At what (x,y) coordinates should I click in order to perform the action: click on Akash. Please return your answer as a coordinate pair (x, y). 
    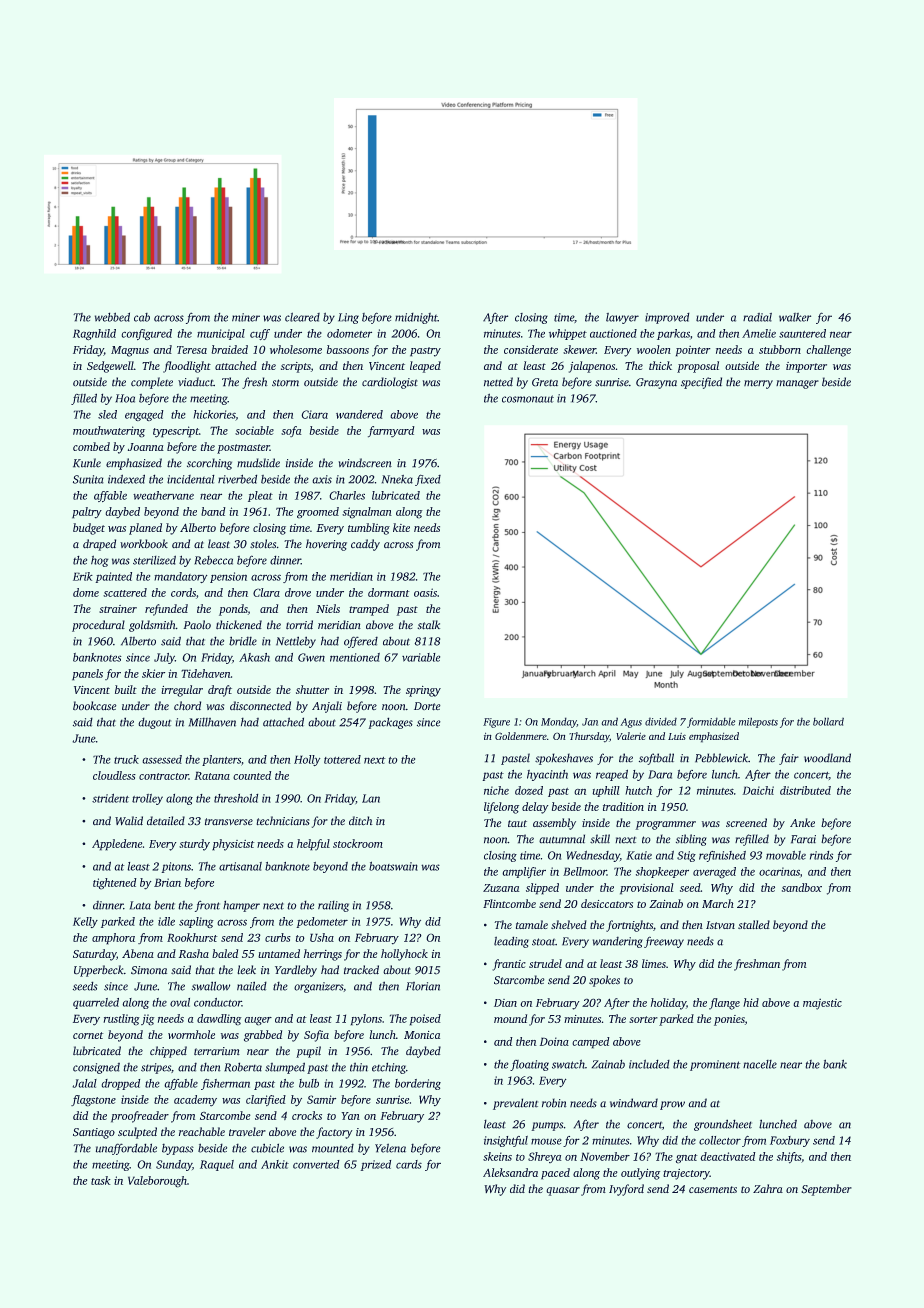
    Looking at the image, I should click on (254, 657).
